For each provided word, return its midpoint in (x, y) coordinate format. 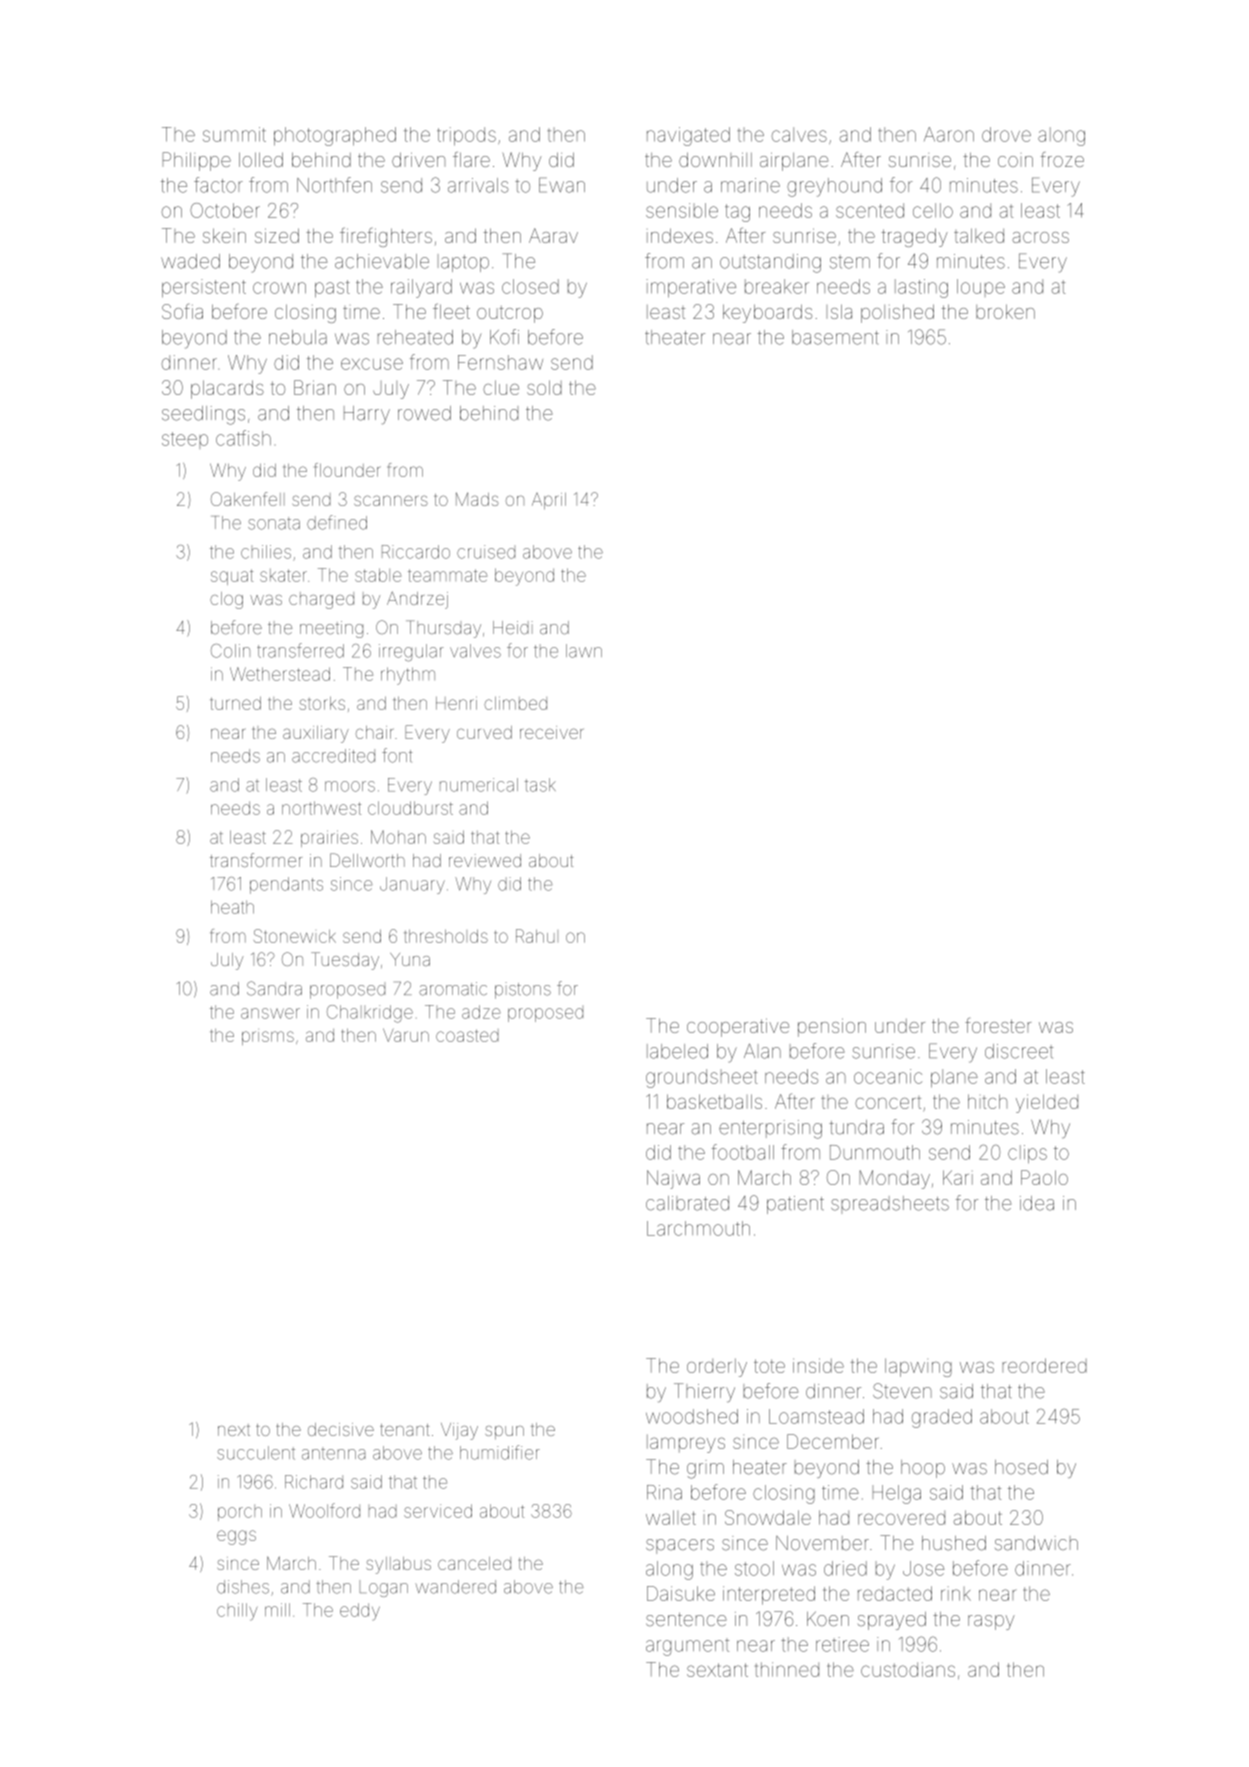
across (1040, 237)
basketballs (714, 1101)
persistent (204, 288)
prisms (268, 1038)
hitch (987, 1101)
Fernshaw (500, 362)
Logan (384, 1590)
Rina (664, 1492)
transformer (256, 860)
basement (835, 337)
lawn (584, 651)
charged (321, 600)
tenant (405, 1430)
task (540, 785)
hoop (923, 1469)
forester (998, 1025)
